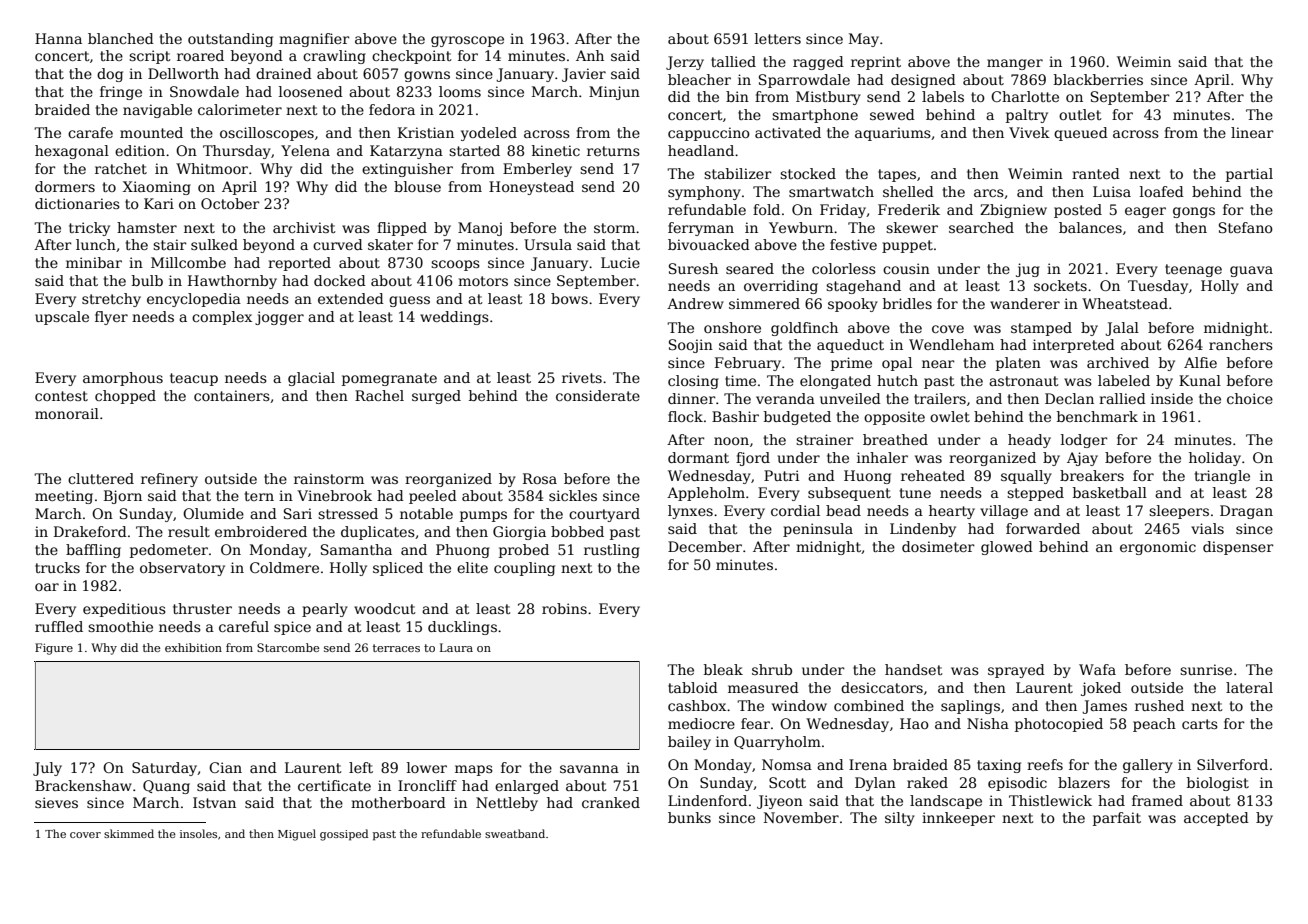  What do you see at coordinates (58, 38) in the screenshot?
I see `Hanna` at bounding box center [58, 38].
